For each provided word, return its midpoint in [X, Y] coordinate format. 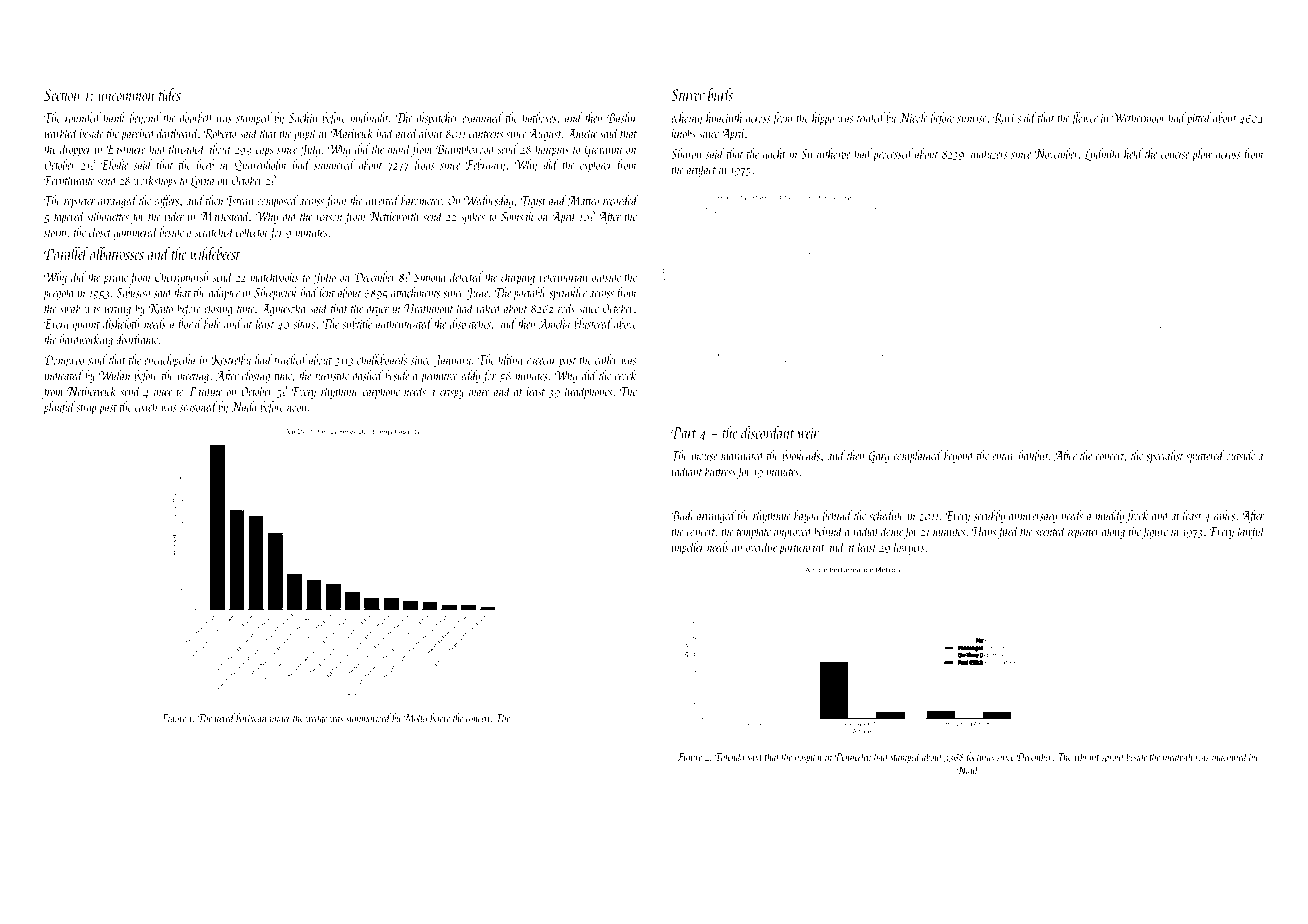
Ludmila [1102, 154]
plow [1202, 155]
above [625, 323]
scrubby [989, 516]
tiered [225, 717]
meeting [193, 377]
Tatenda [729, 756]
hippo [823, 119]
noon [296, 408]
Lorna [202, 182]
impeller [688, 548]
